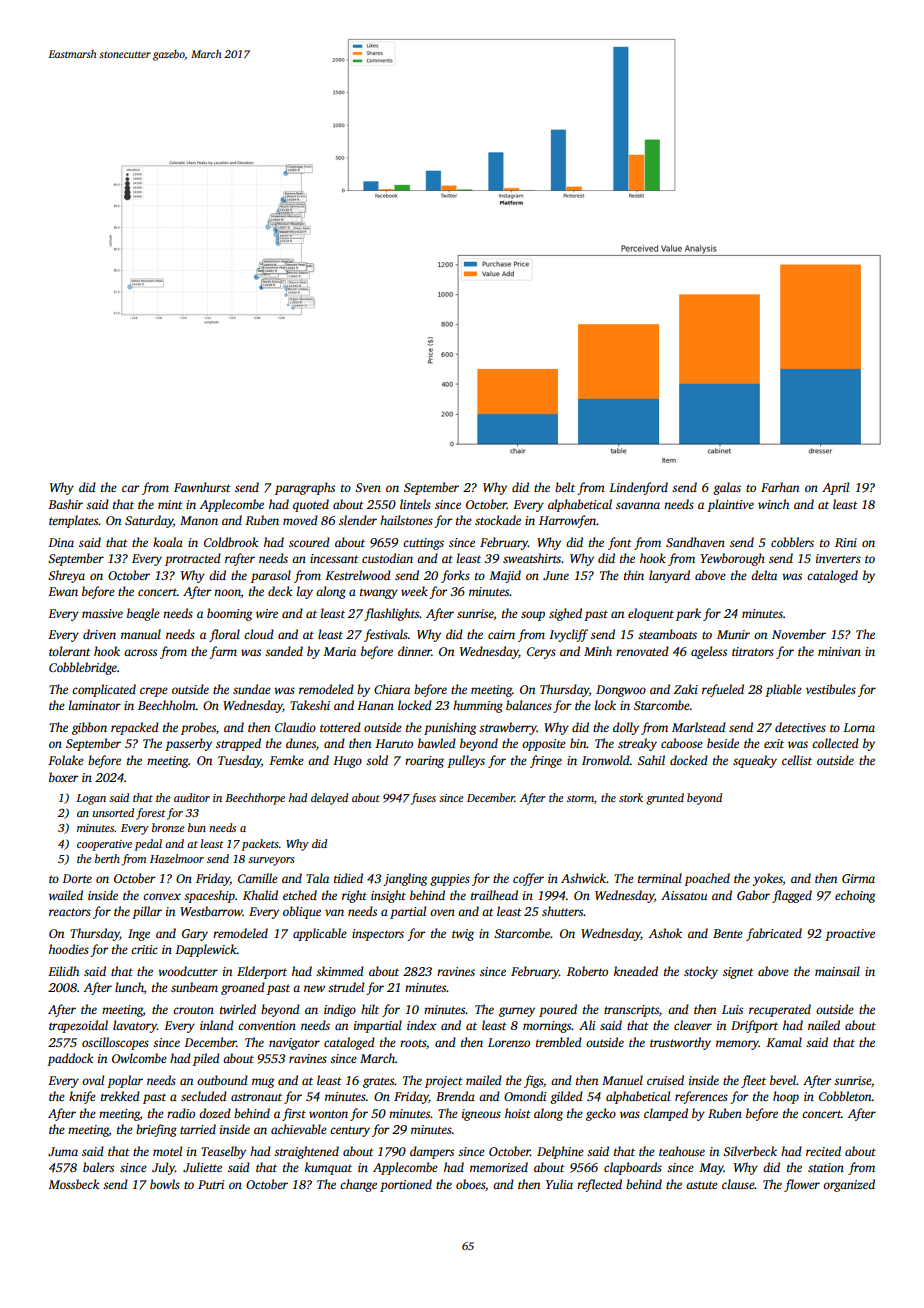 This image has height=1308, width=924. Describe the element at coordinates (167, 1151) in the image. I see `motel` at that location.
